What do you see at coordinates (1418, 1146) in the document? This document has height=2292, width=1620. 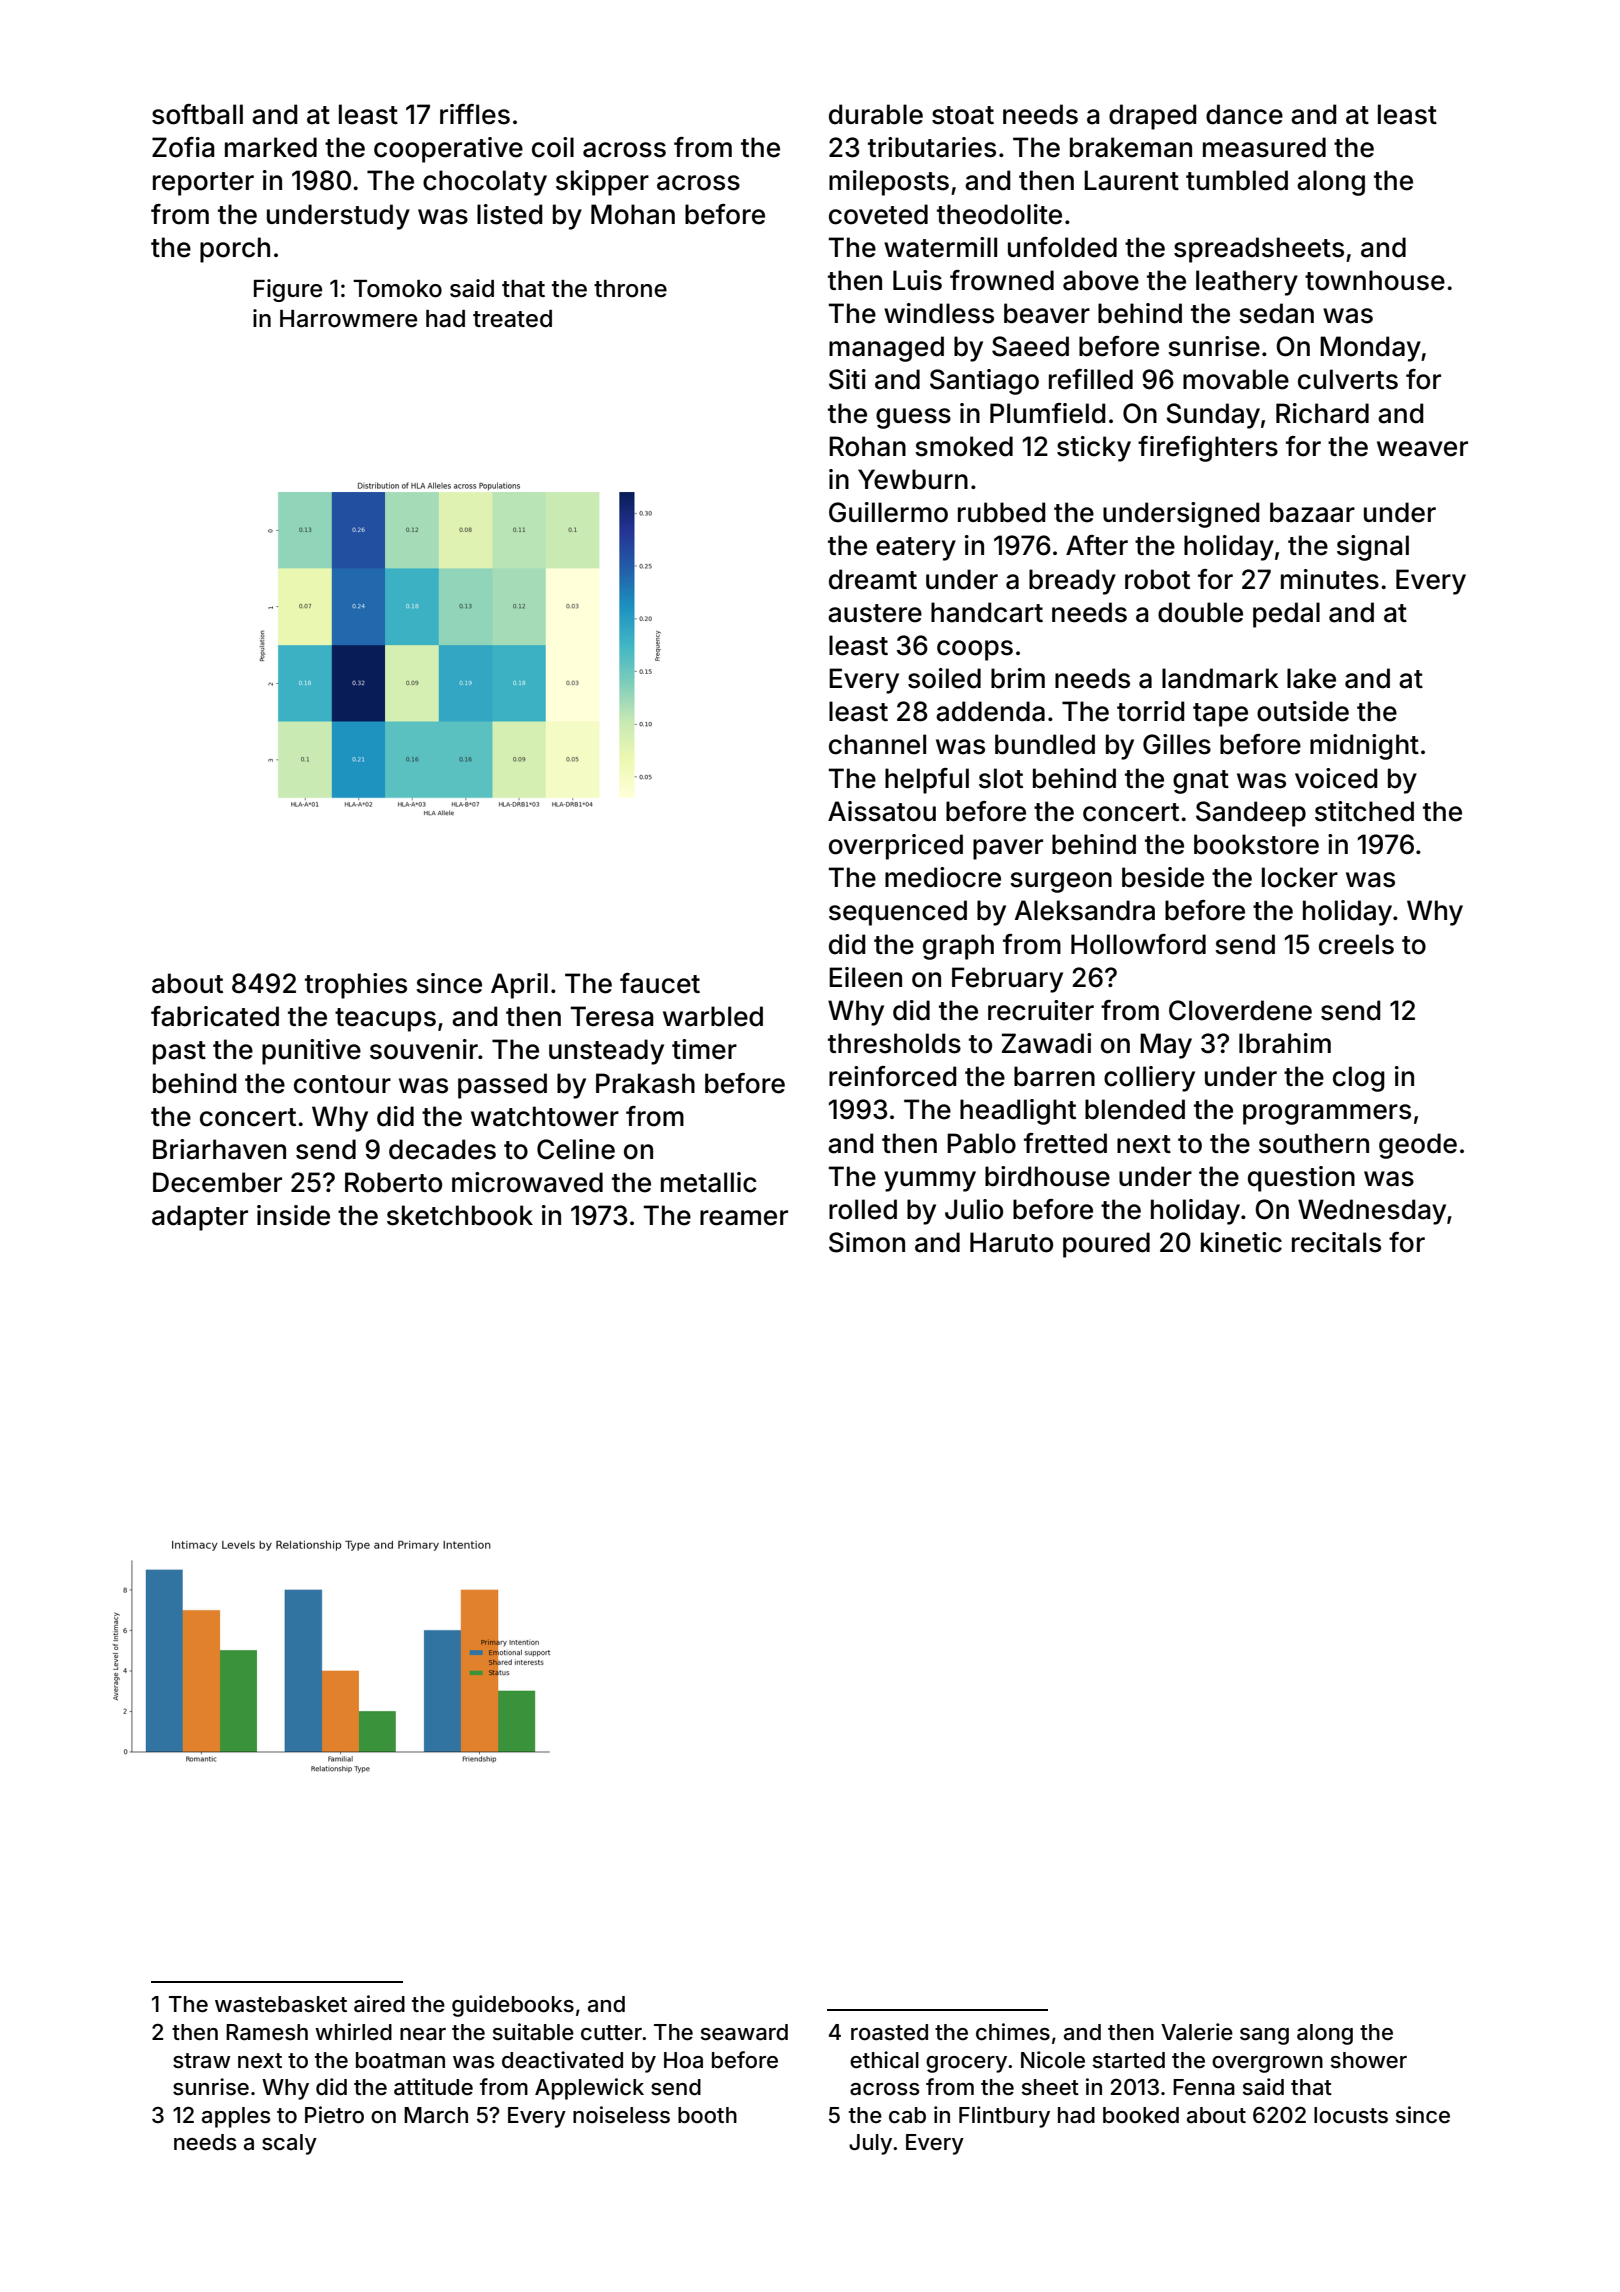 I see `geode` at bounding box center [1418, 1146].
